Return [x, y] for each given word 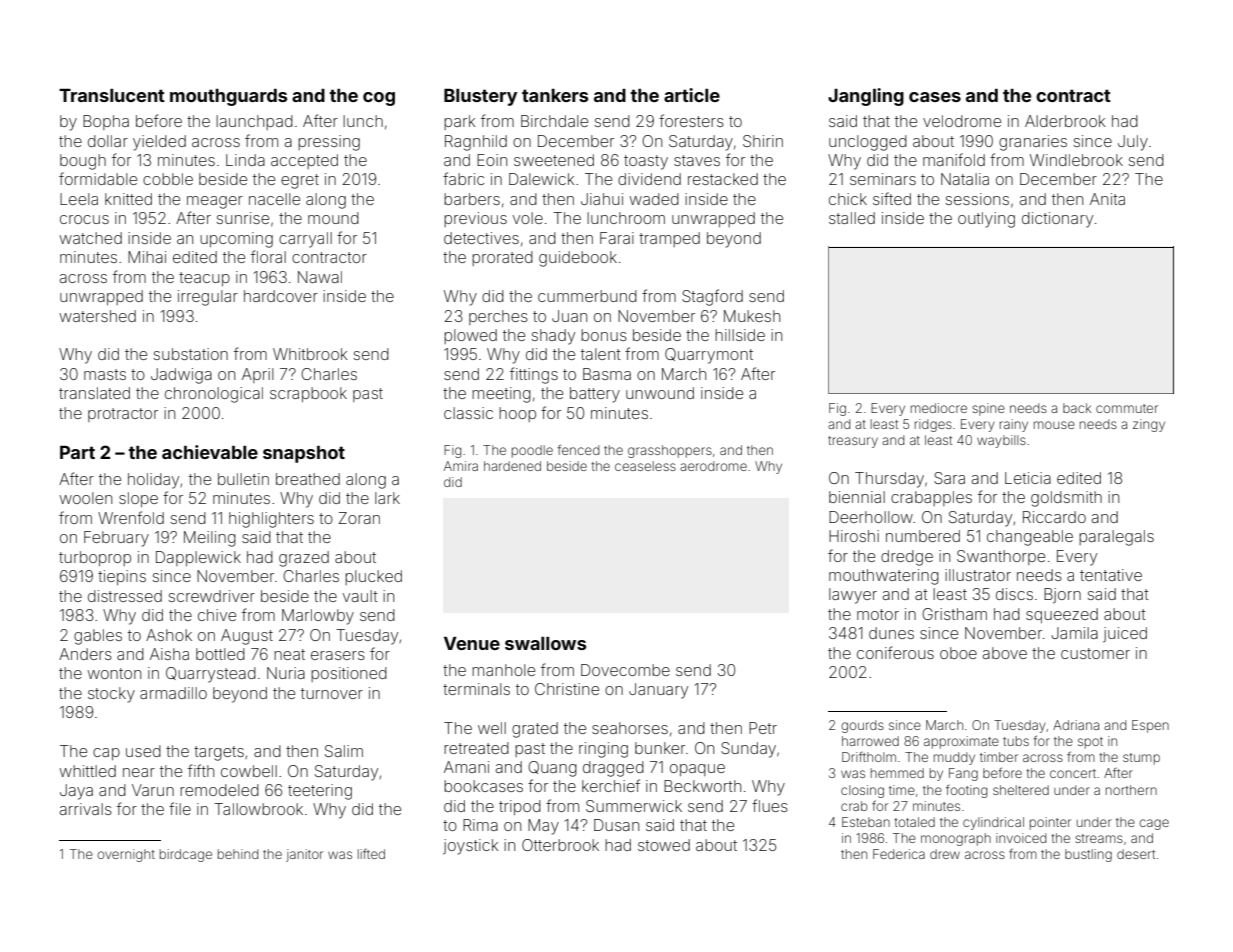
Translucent [112, 95]
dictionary [1057, 220]
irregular [208, 298]
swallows [545, 643]
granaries [1033, 143]
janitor [304, 855]
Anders [85, 654]
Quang [552, 769]
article [692, 95]
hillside [740, 335]
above [1005, 653]
